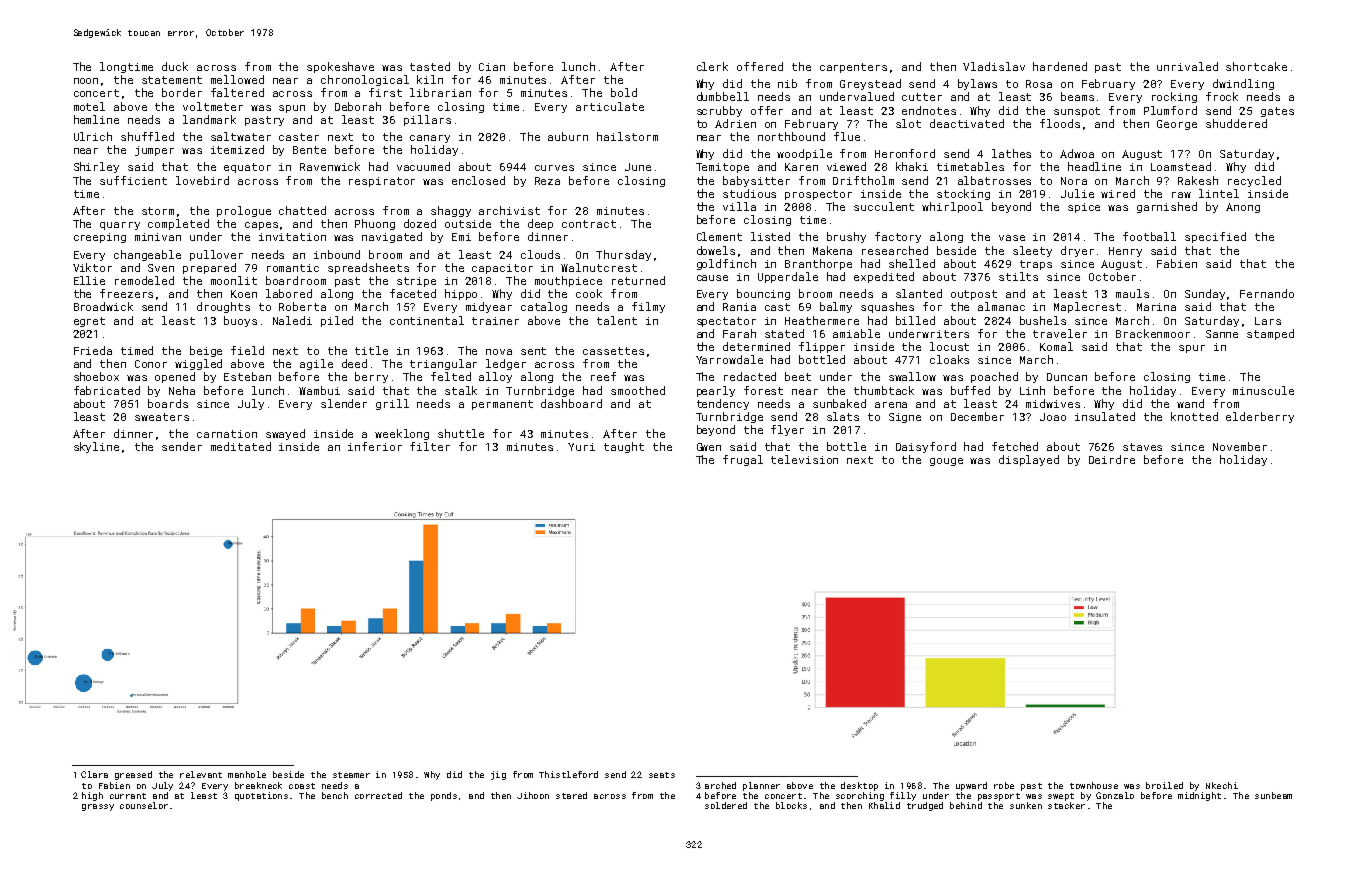  What do you see at coordinates (96, 447) in the page?
I see `skyline` at bounding box center [96, 447].
